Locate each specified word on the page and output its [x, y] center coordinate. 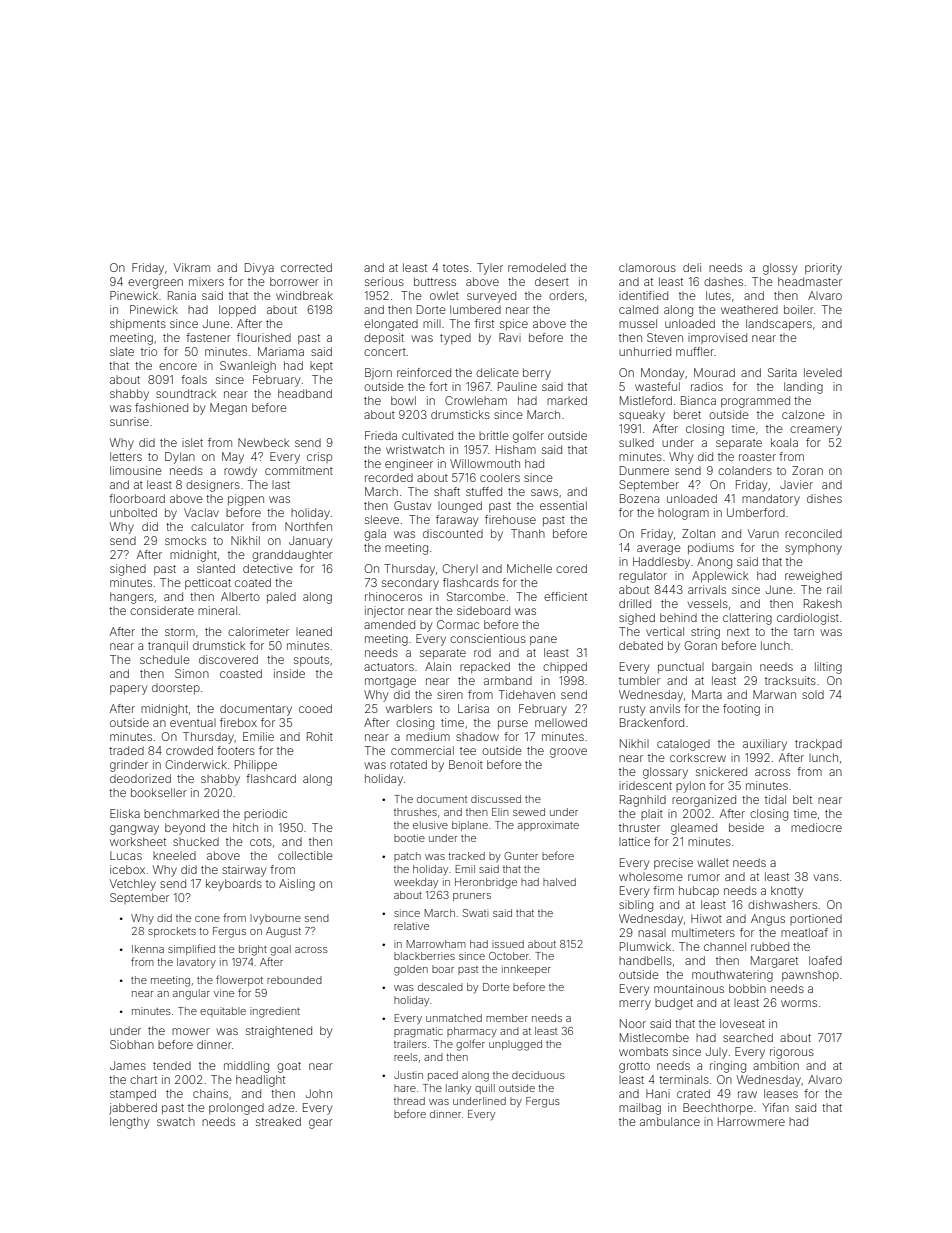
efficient [565, 596]
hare [405, 1088]
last [281, 485]
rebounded [294, 980]
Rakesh [823, 603]
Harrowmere [751, 1121]
